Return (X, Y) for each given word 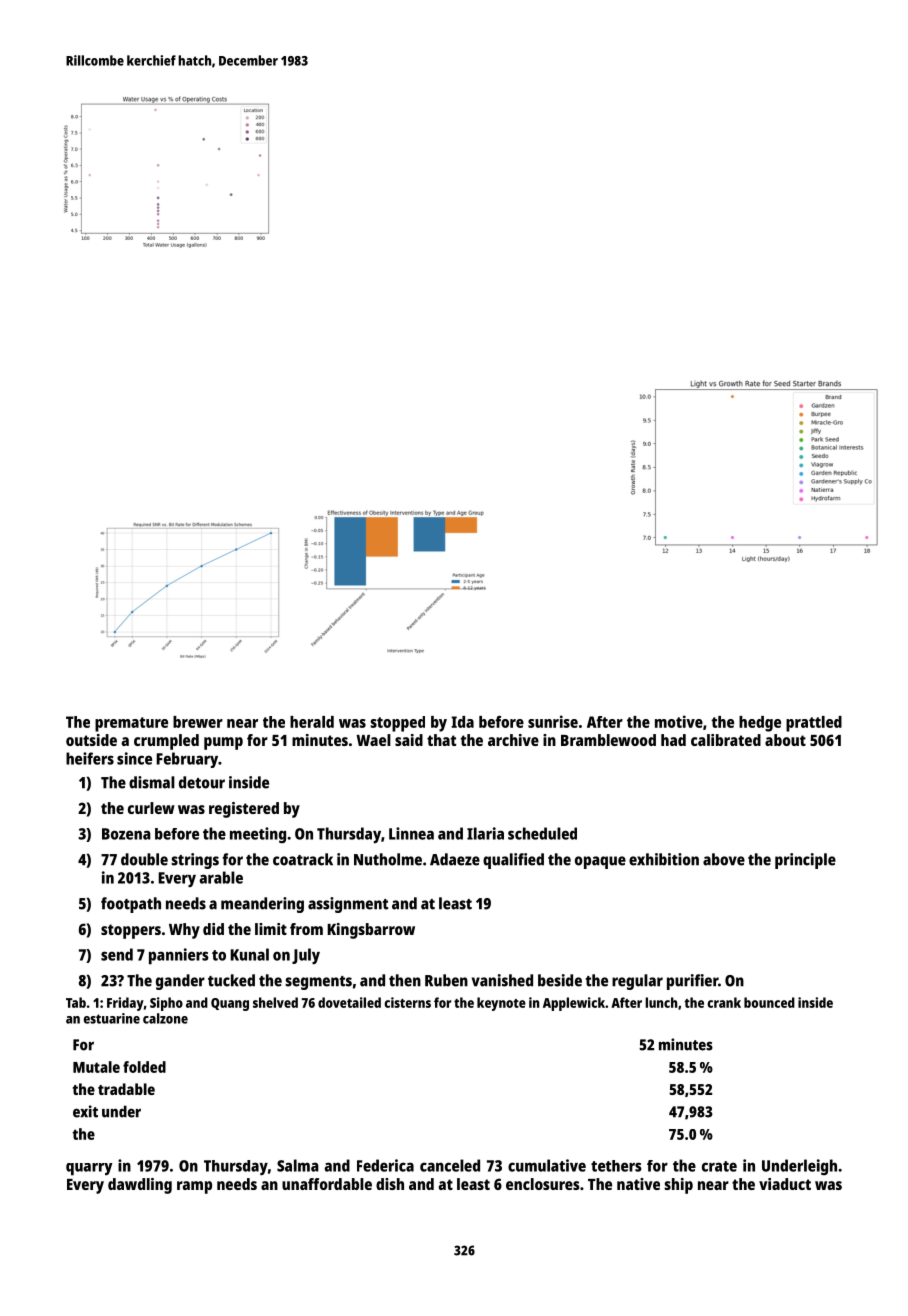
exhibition (664, 859)
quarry (89, 1169)
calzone (165, 1018)
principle (805, 861)
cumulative (547, 1165)
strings (195, 861)
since (134, 758)
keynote (501, 1004)
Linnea (411, 833)
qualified (513, 861)
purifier (692, 982)
